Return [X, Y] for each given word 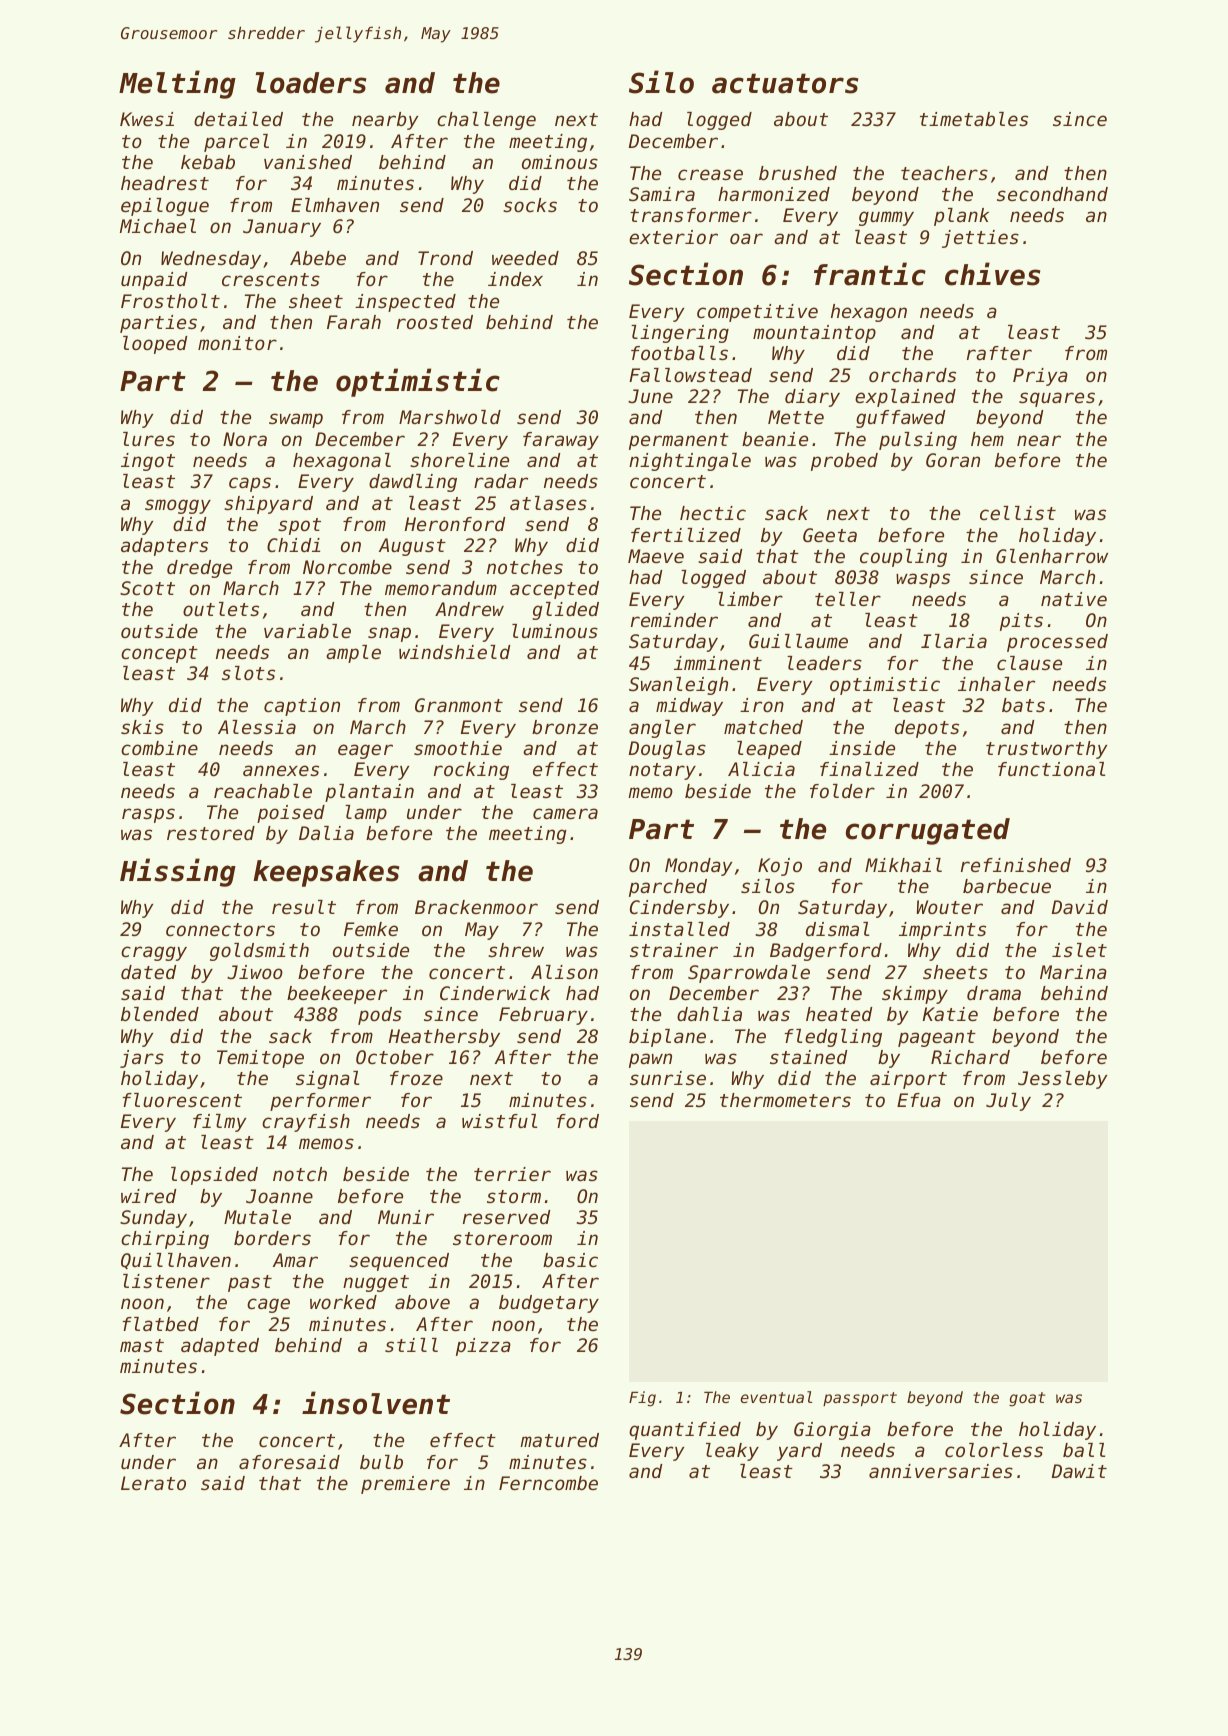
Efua [919, 1100]
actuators [785, 83]
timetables [974, 119]
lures [149, 439]
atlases [548, 503]
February [543, 1016]
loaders [310, 83]
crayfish [306, 1123]
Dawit [1079, 1471]
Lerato [153, 1483]
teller [848, 599]
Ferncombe [548, 1483]
